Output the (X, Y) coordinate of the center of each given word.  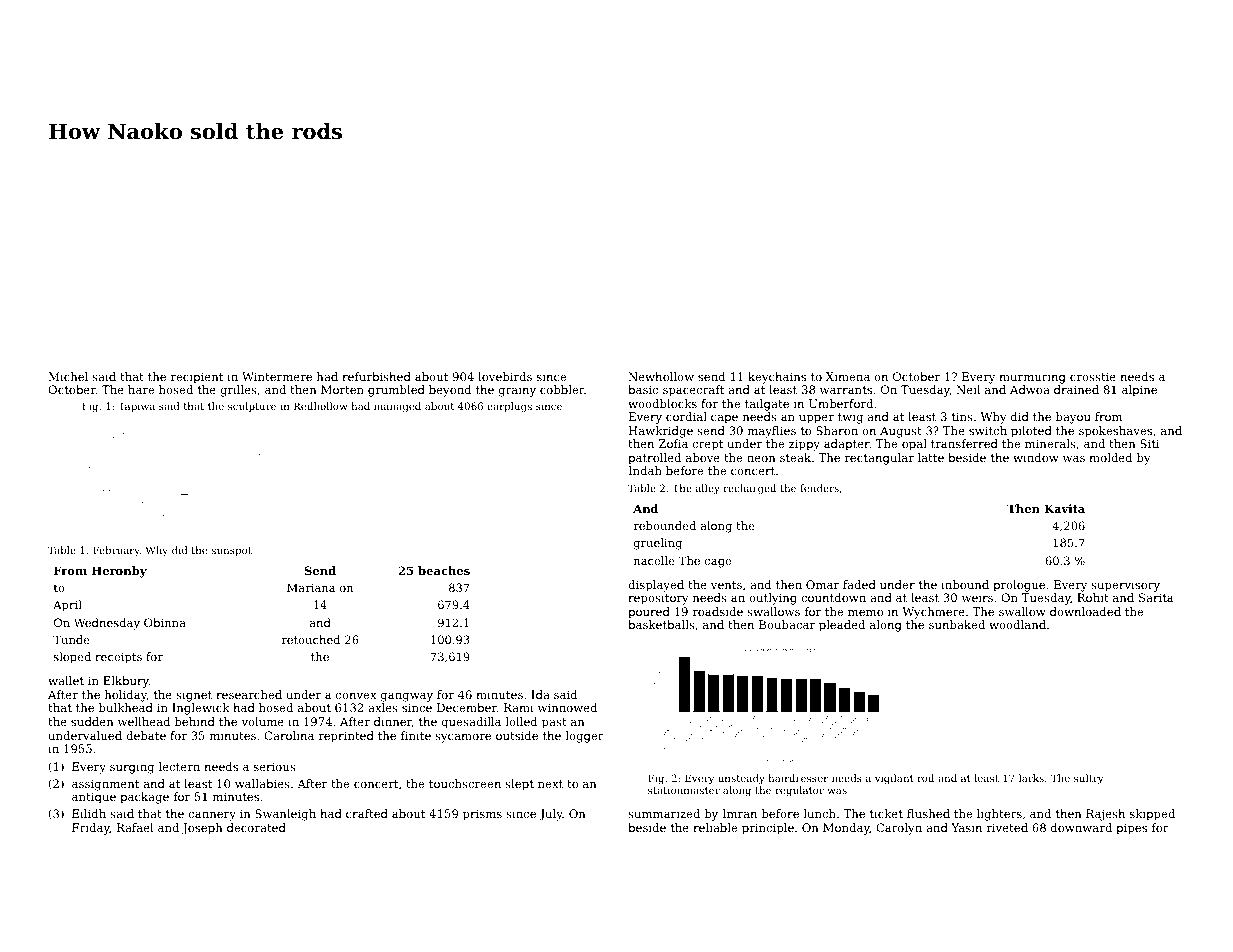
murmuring (1032, 378)
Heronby (119, 572)
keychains (777, 378)
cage (718, 563)
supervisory (1125, 586)
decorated (256, 827)
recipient (197, 378)
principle (768, 829)
